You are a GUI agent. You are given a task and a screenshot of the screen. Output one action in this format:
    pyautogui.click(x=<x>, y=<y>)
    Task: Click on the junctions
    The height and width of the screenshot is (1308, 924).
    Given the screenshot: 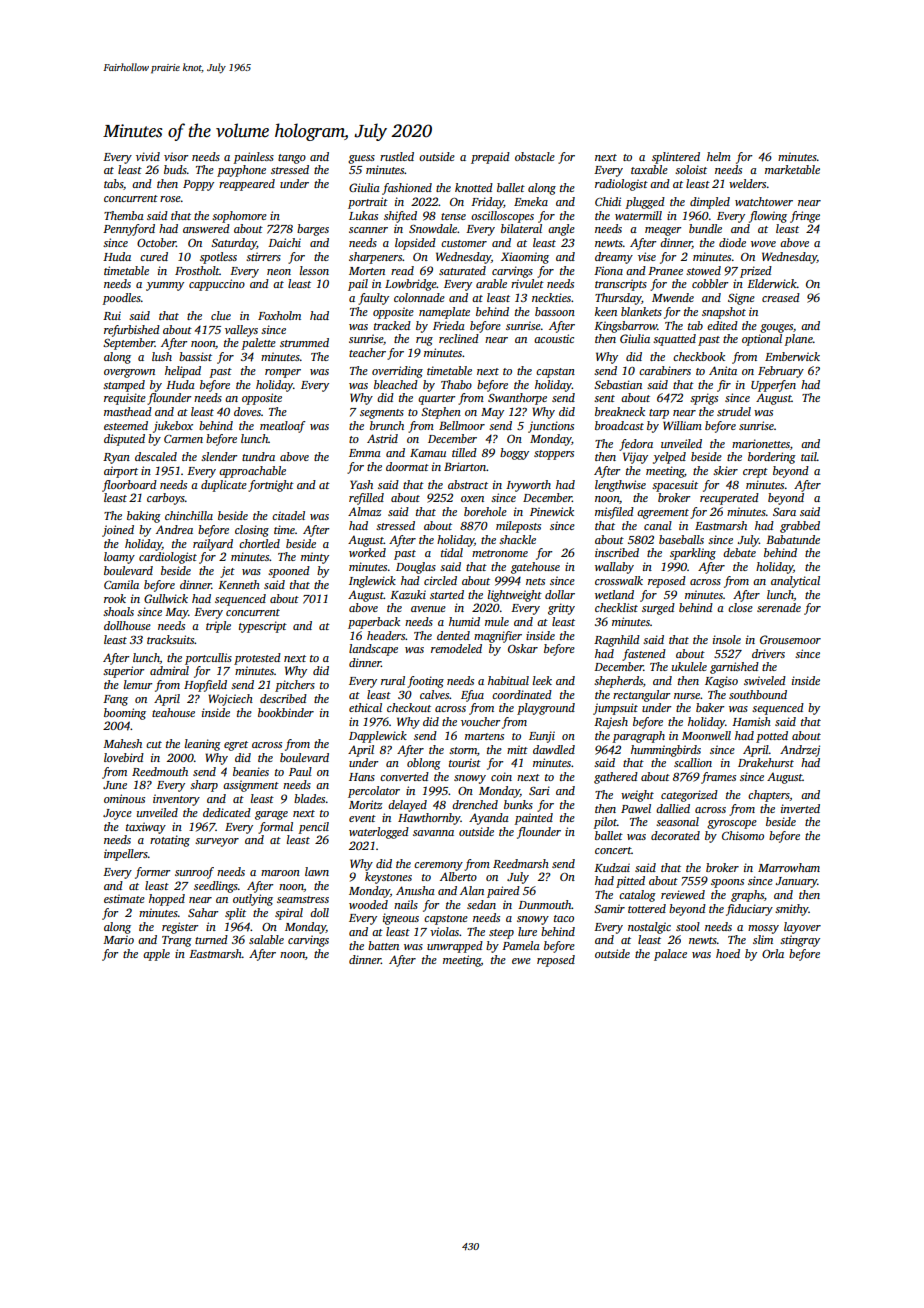 What is the action you would take?
    pyautogui.click(x=551, y=427)
